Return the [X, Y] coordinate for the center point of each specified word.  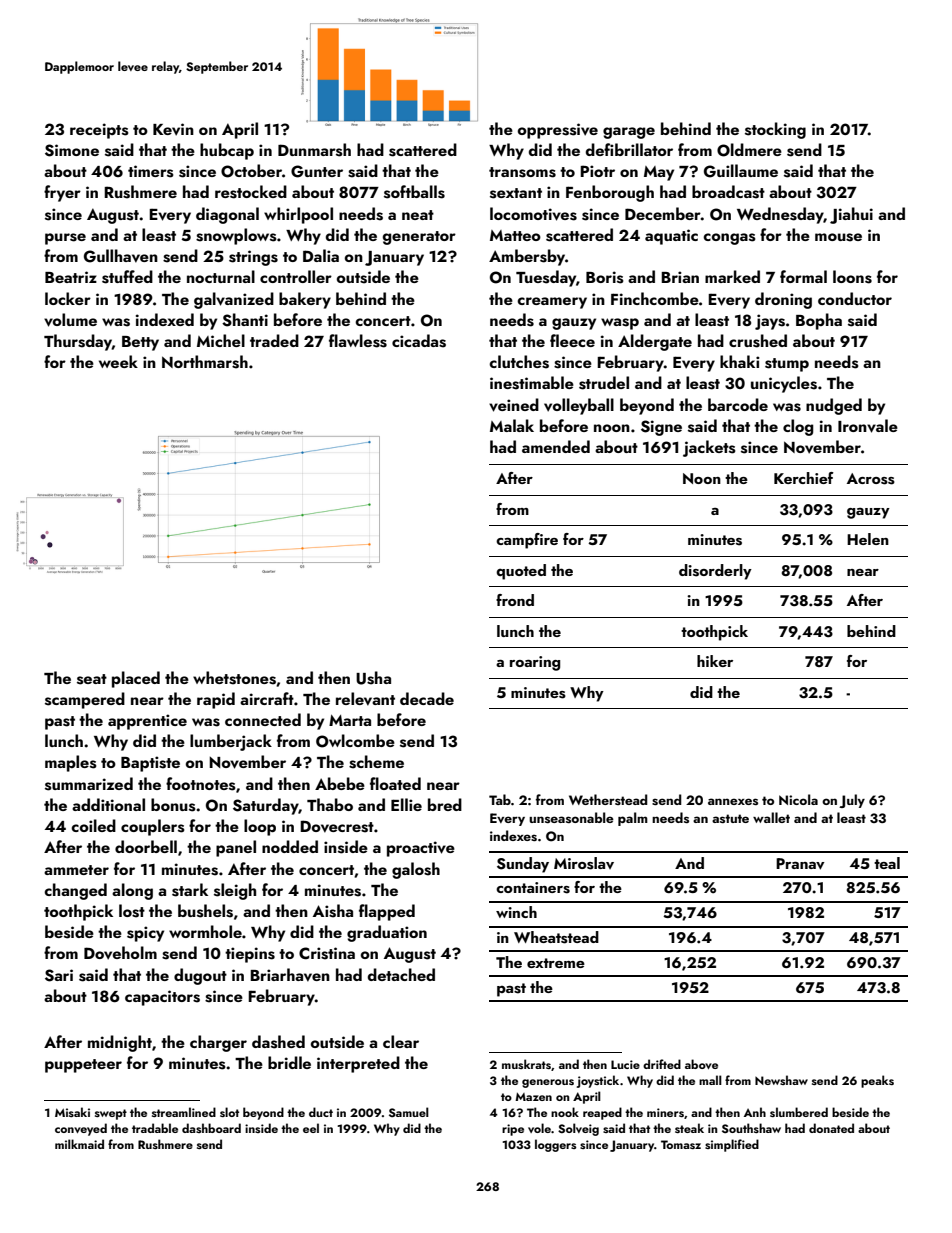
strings [253, 258]
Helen [868, 539]
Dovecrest [337, 826]
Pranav [800, 864]
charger [218, 1043]
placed [136, 679]
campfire [527, 541]
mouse [838, 237]
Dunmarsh [314, 150]
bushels [205, 911]
